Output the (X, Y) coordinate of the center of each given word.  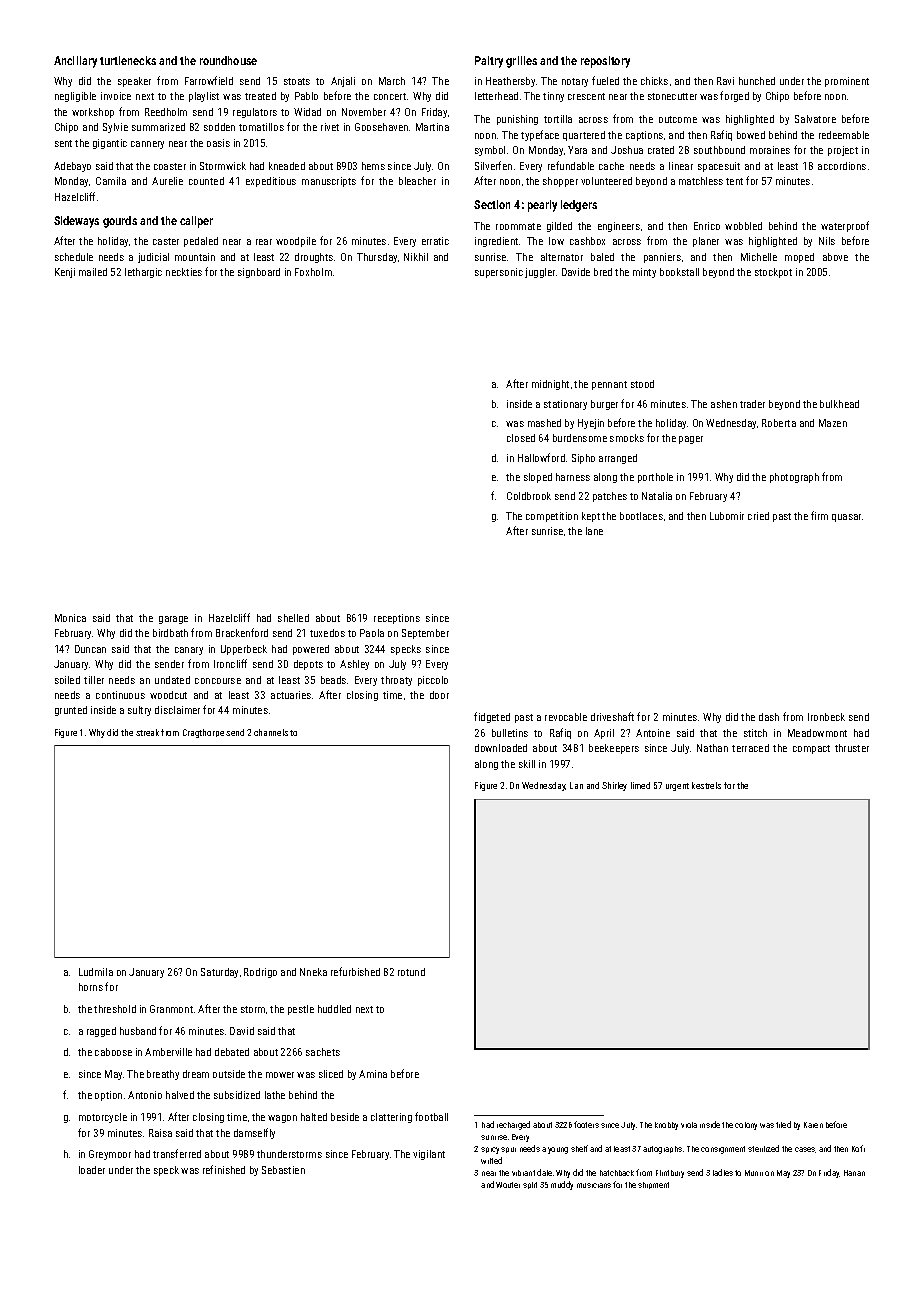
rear (264, 242)
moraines (770, 150)
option (108, 1096)
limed (640, 785)
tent (734, 181)
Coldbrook (529, 496)
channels (271, 732)
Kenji (65, 273)
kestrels (706, 785)
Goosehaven (381, 127)
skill (527, 764)
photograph (794, 478)
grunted (71, 711)
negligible (75, 97)
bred (603, 272)
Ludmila (96, 972)
